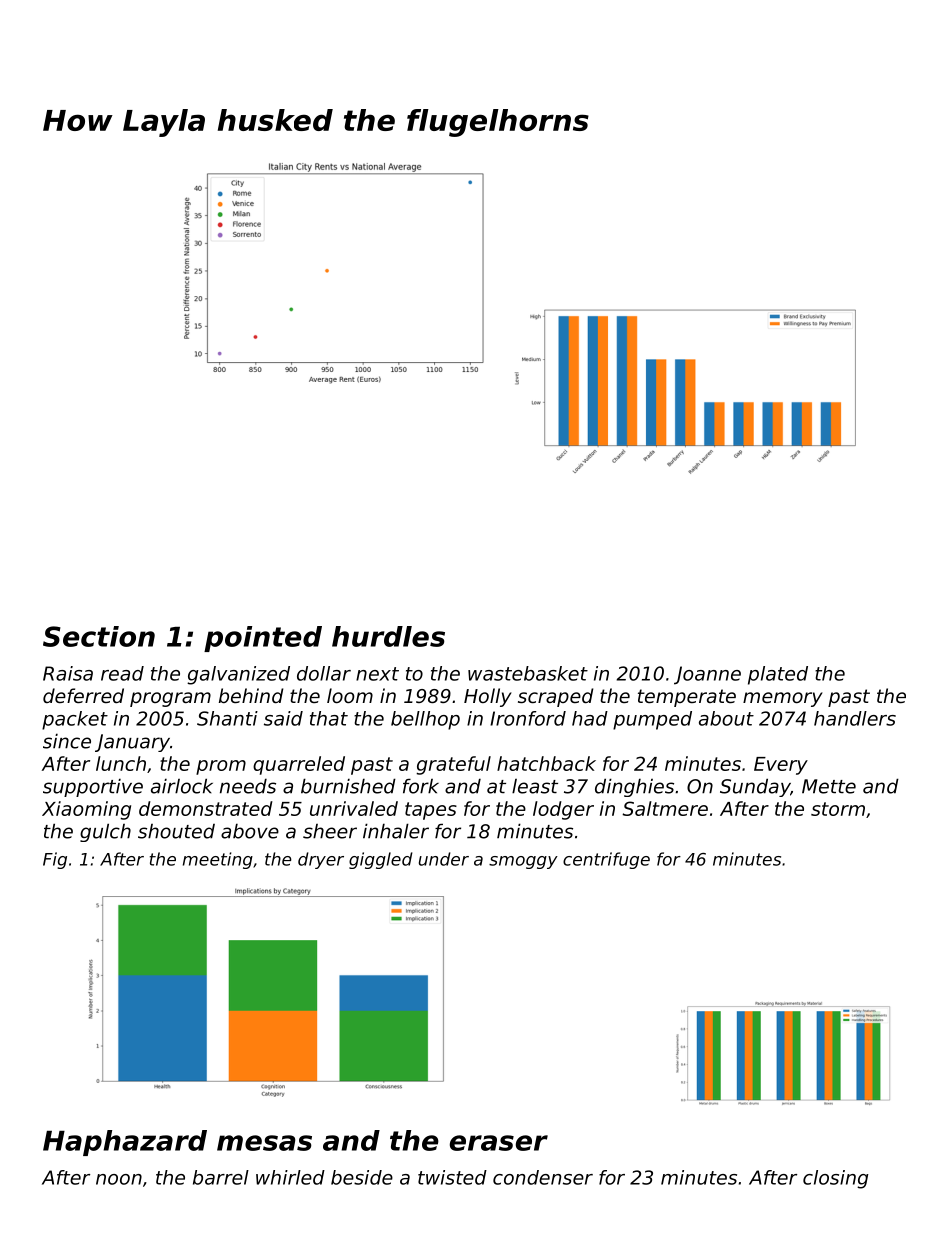 The width and height of the page is (952, 1233). Describe the element at coordinates (499, 1143) in the page. I see `eraser` at that location.
